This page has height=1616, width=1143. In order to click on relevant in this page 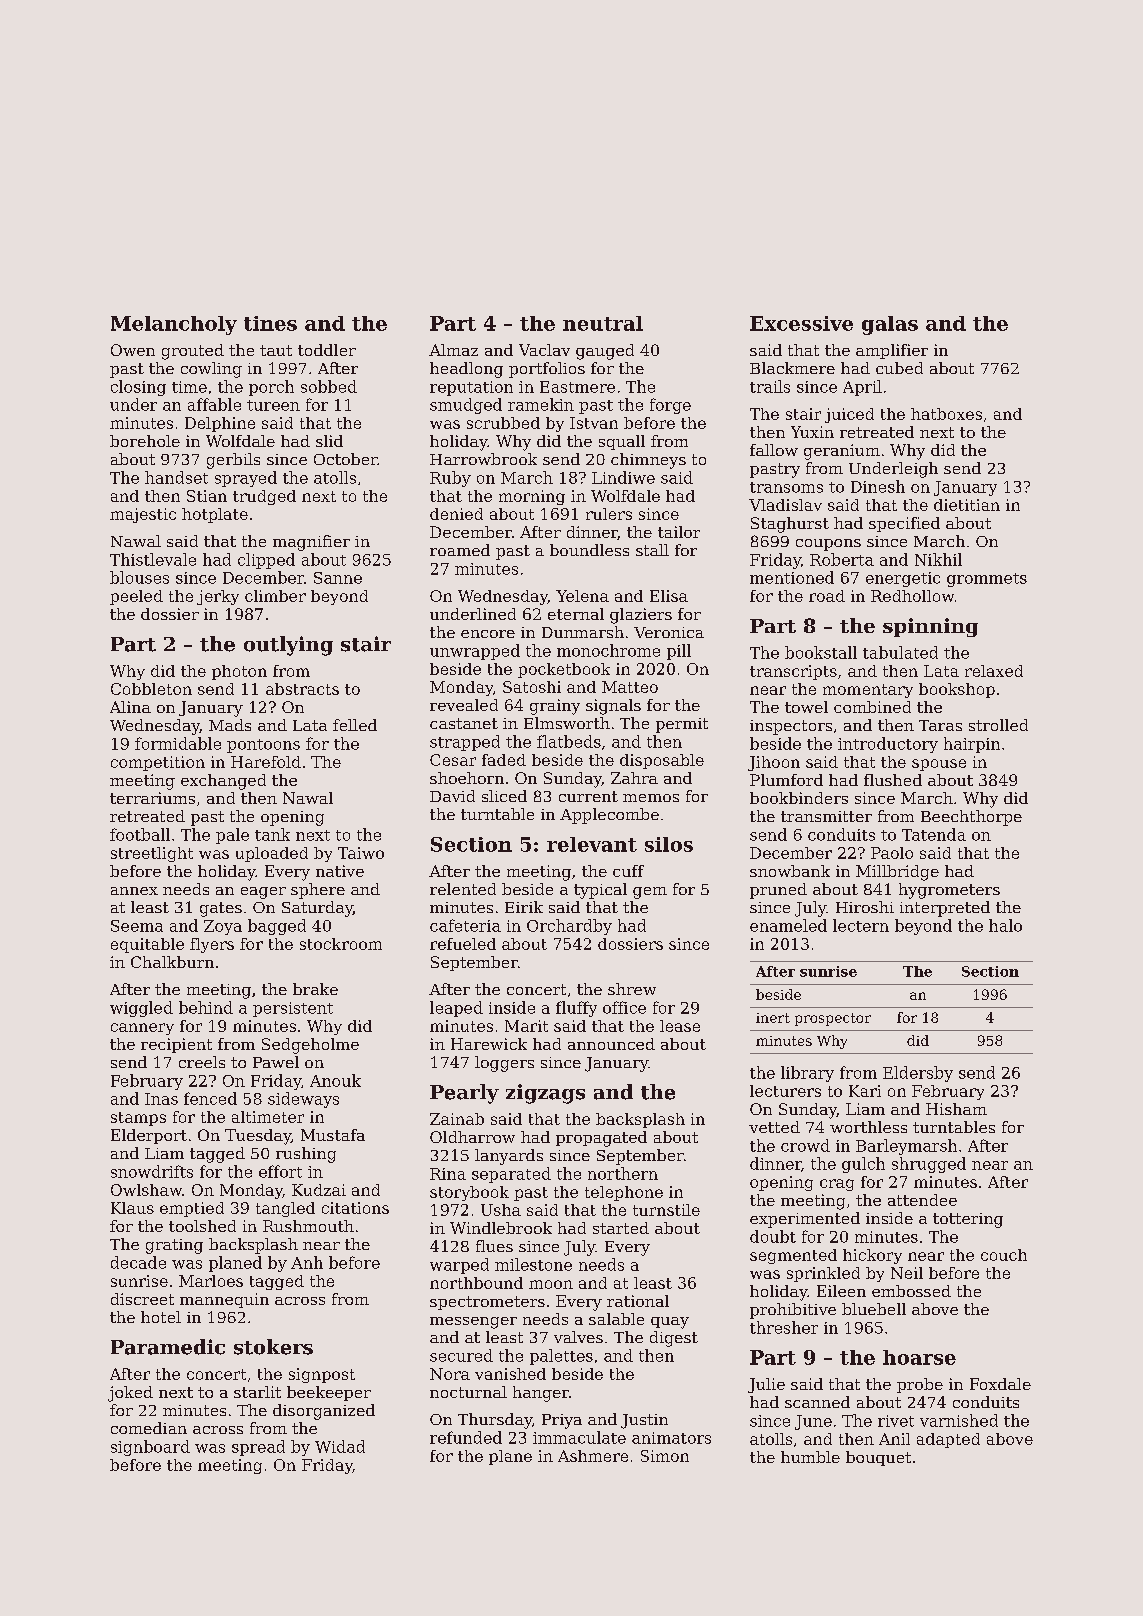, I will do `click(592, 844)`.
